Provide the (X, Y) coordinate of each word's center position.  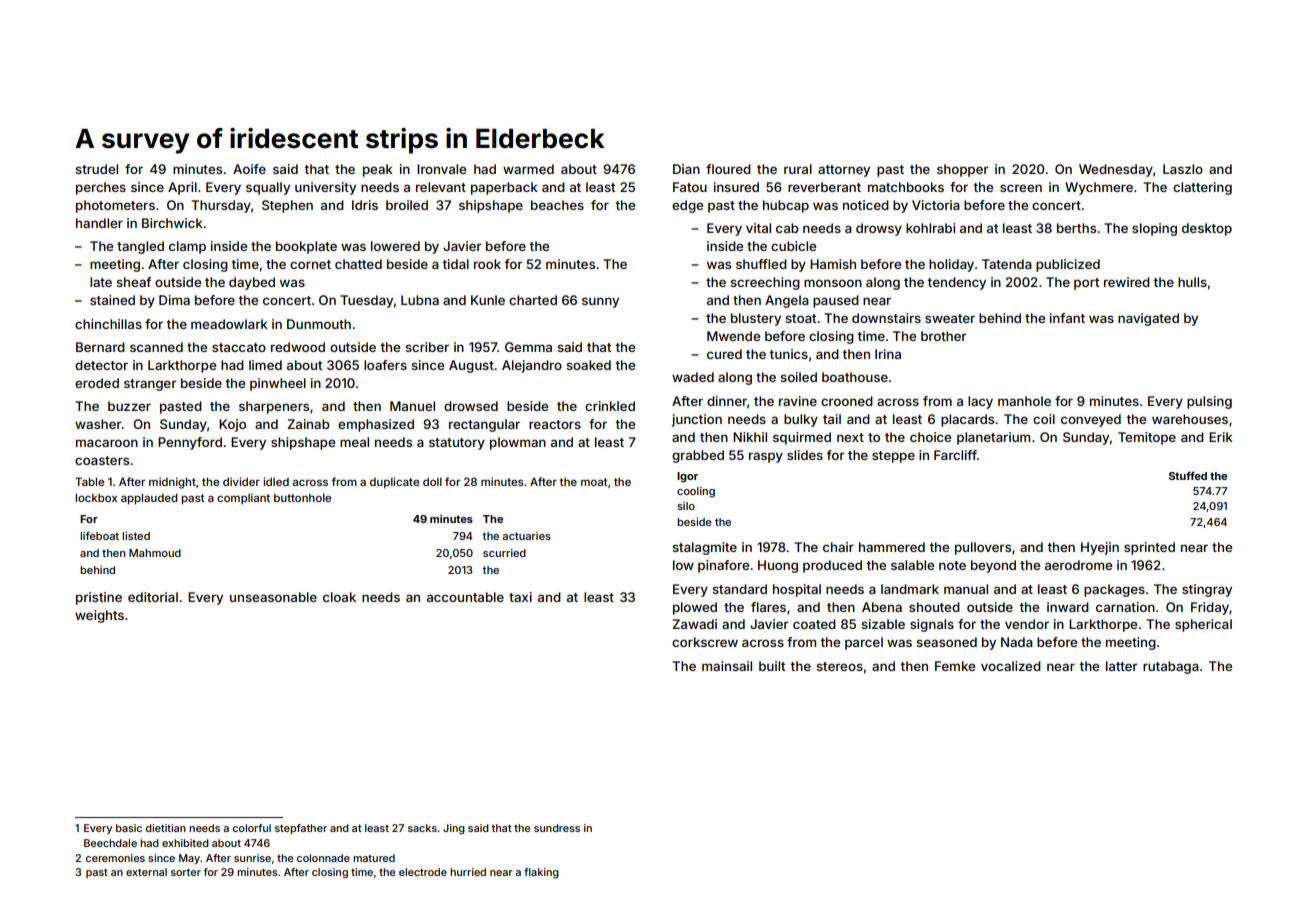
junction (697, 420)
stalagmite (704, 548)
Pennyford (190, 443)
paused (836, 301)
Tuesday (366, 301)
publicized (1068, 265)
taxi (520, 597)
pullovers (983, 548)
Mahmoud (155, 553)
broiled (407, 205)
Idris (365, 205)
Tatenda (1007, 264)
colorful (252, 828)
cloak (339, 597)
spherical (1203, 625)
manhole (1024, 401)
